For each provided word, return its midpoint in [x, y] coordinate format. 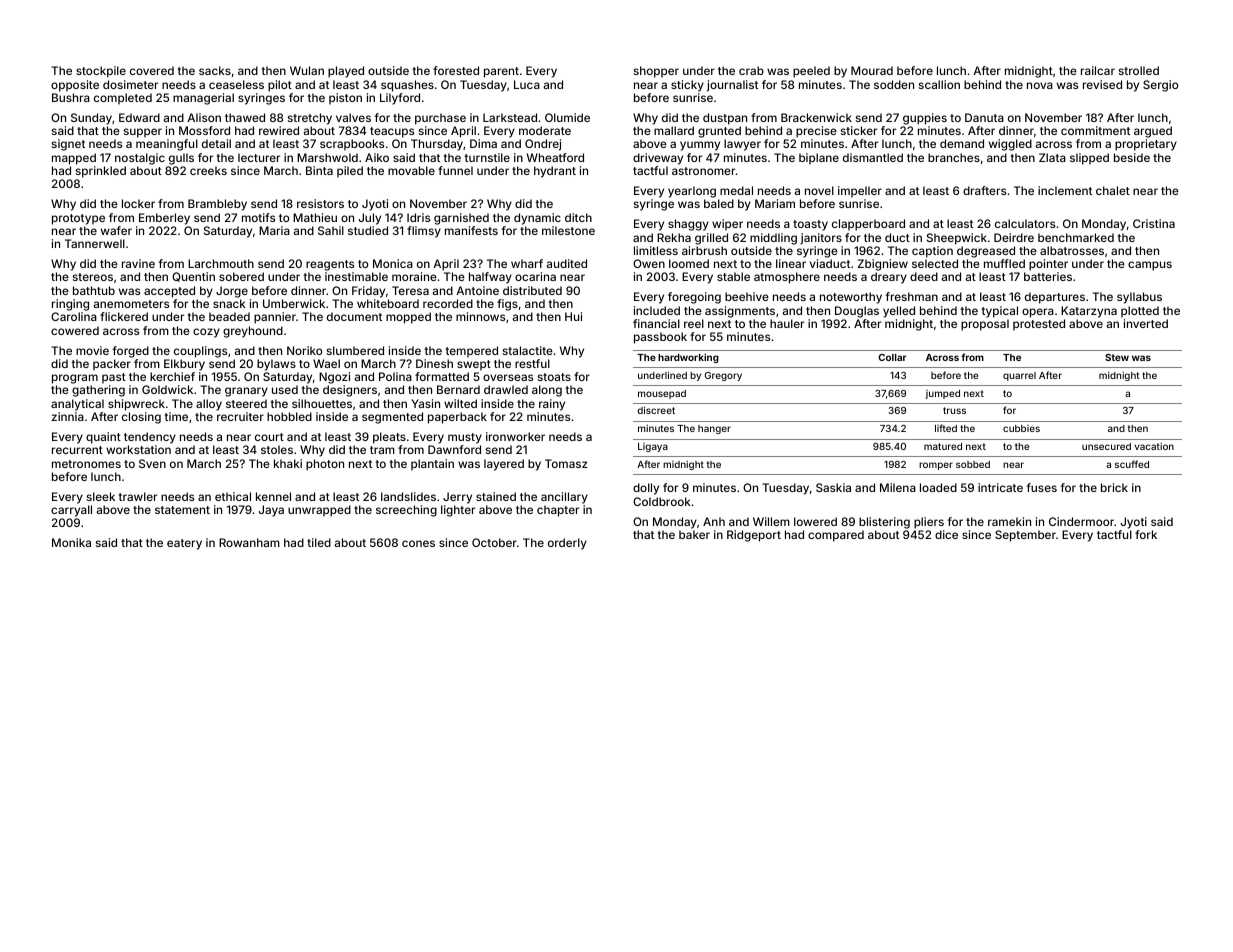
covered [152, 70]
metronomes [86, 464]
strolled [1139, 70]
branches [954, 157]
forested [456, 70]
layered [504, 465]
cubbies [1021, 428]
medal [736, 190]
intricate [1000, 487]
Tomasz [566, 463]
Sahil [331, 230]
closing [141, 418]
